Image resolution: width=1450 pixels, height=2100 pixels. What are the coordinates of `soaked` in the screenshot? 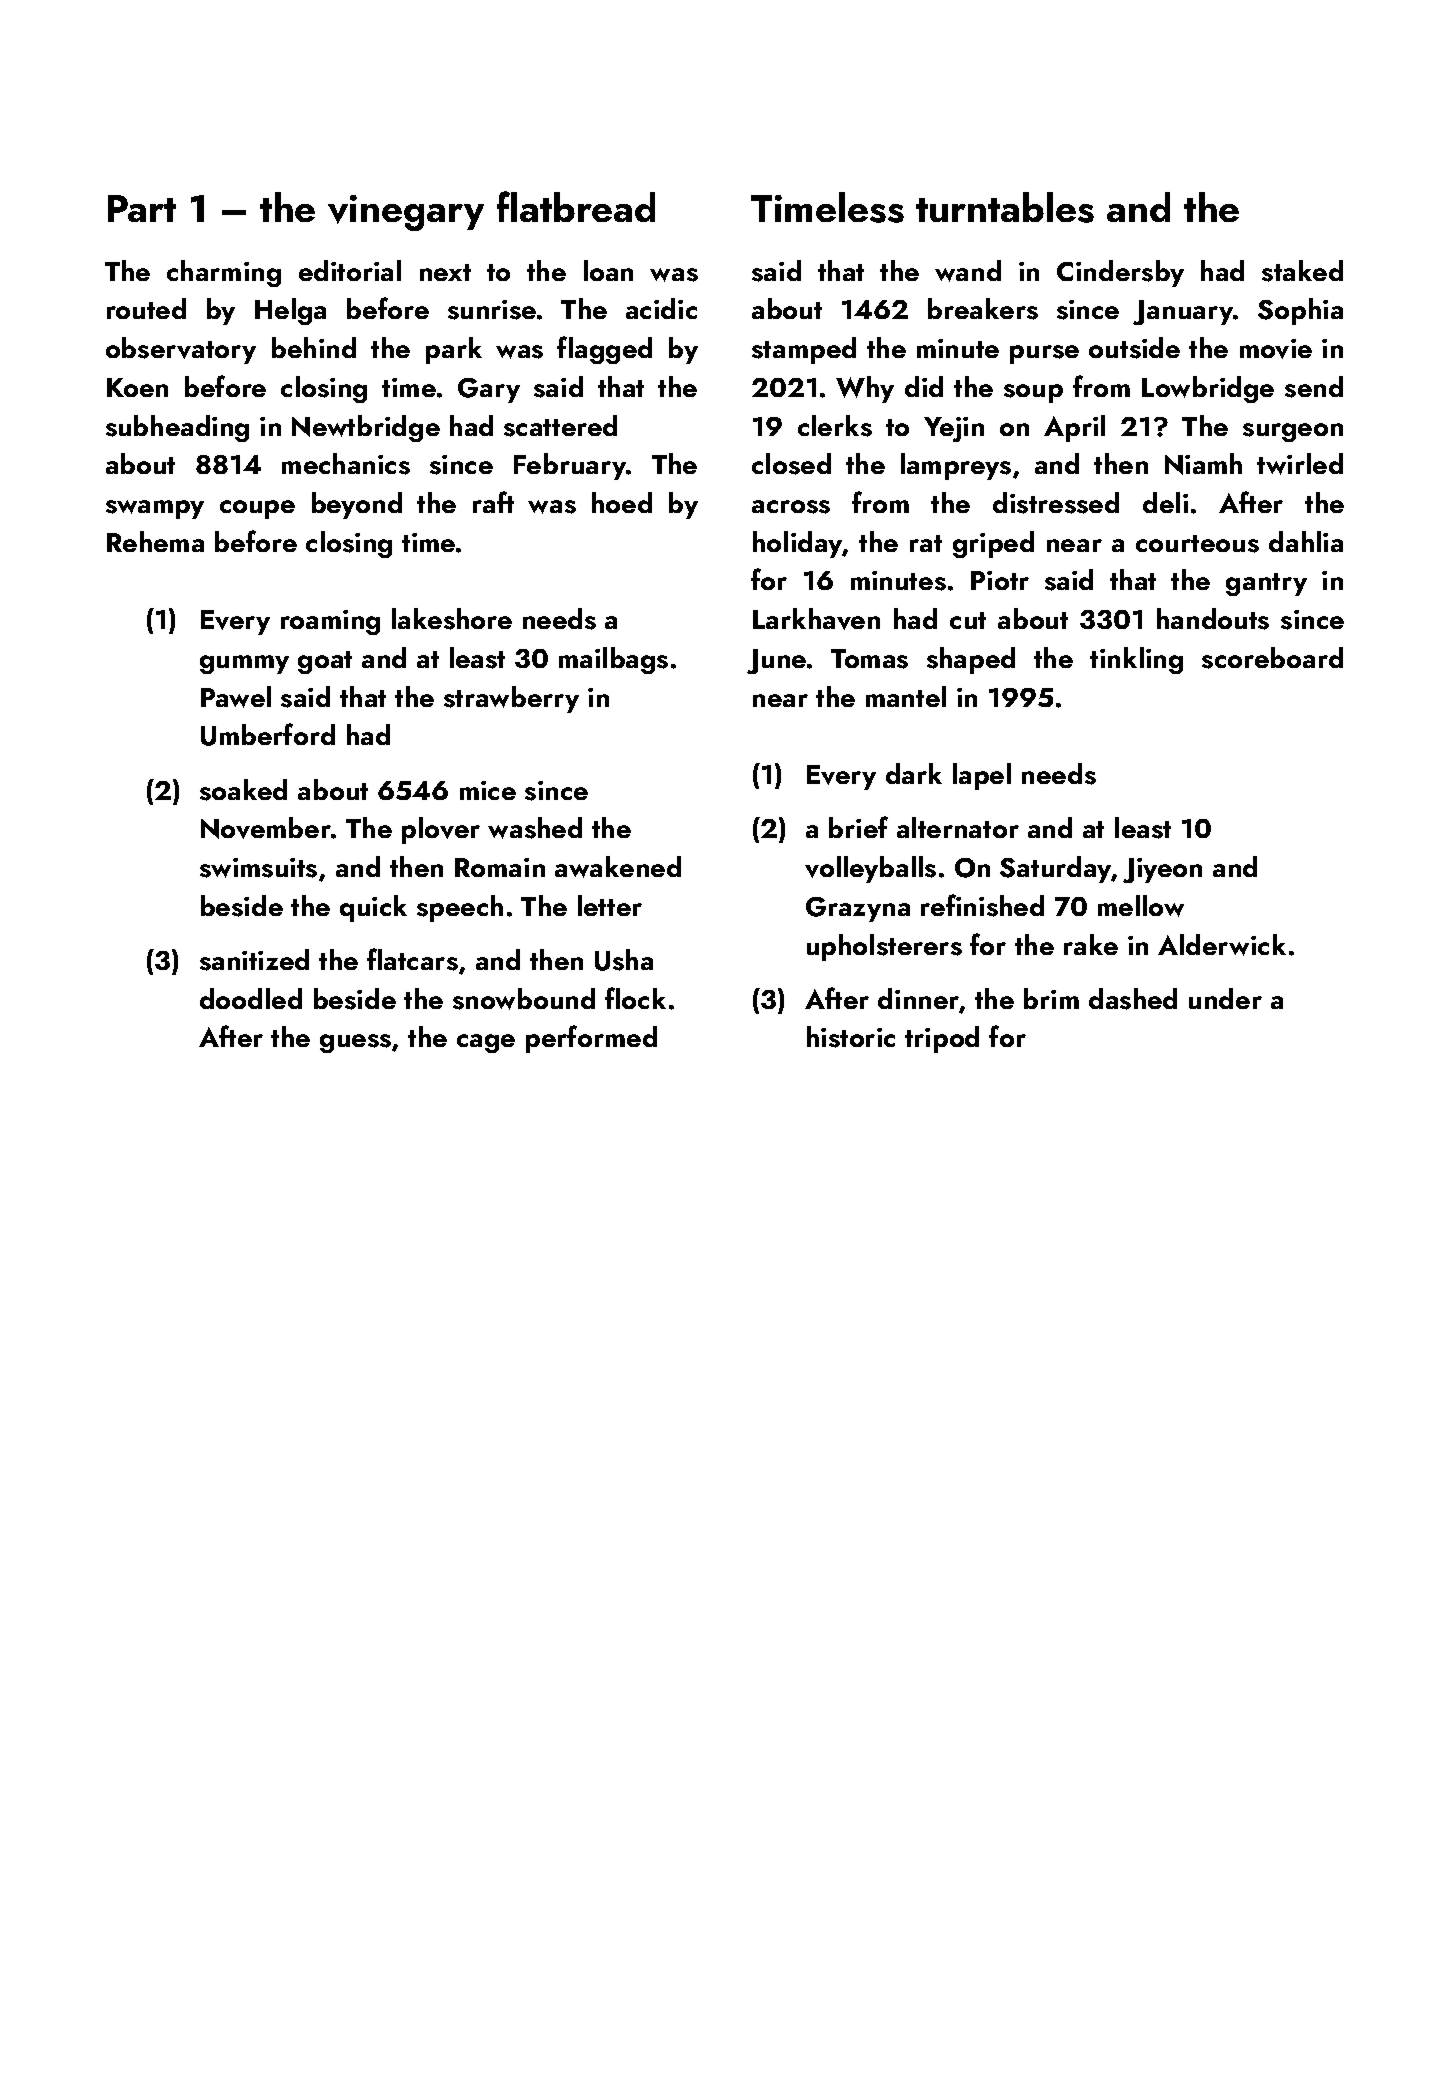 It's located at (243, 790).
